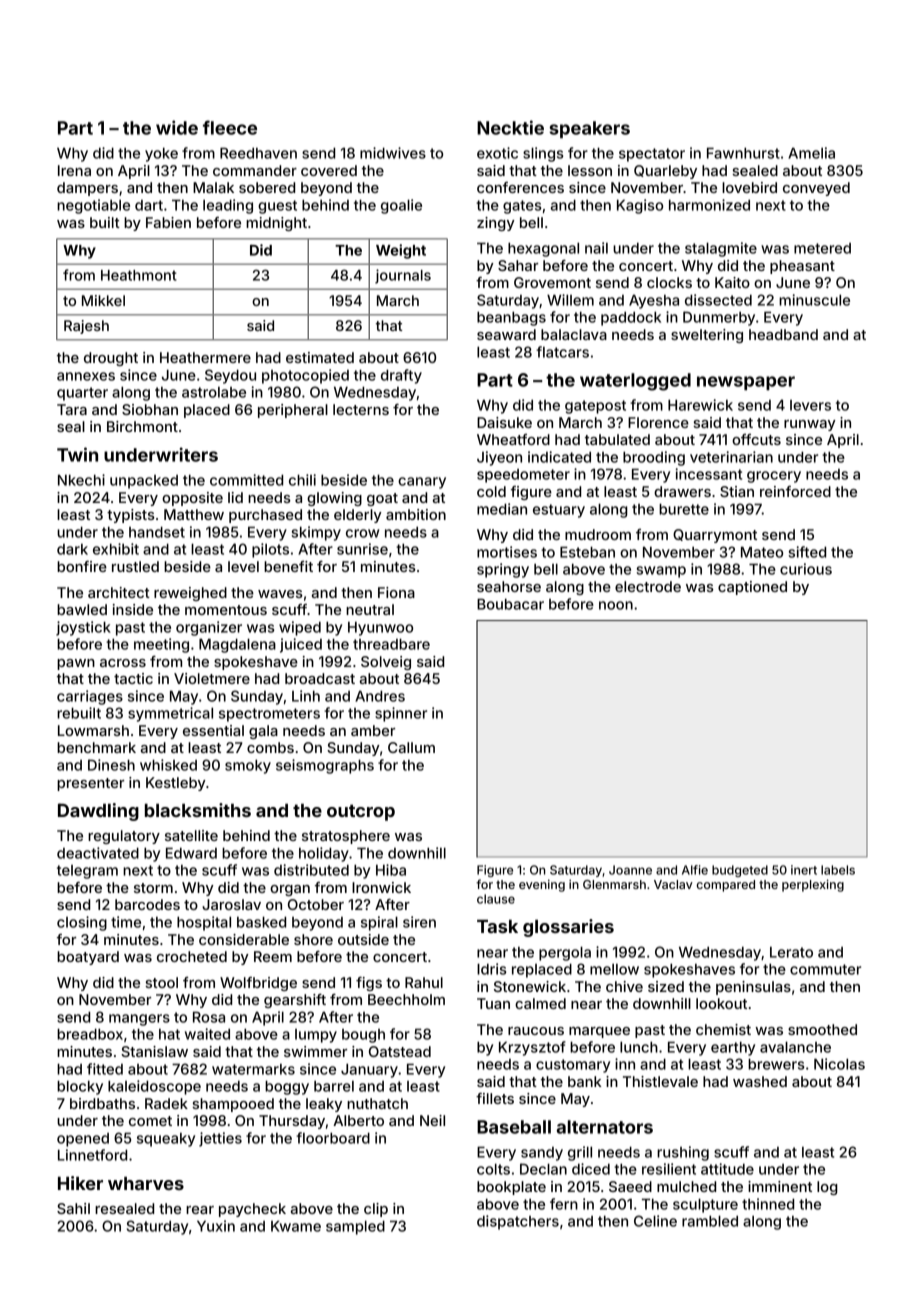 The width and height of the document is (924, 1308). Describe the element at coordinates (93, 730) in the document. I see `Lowmarsh` at that location.
